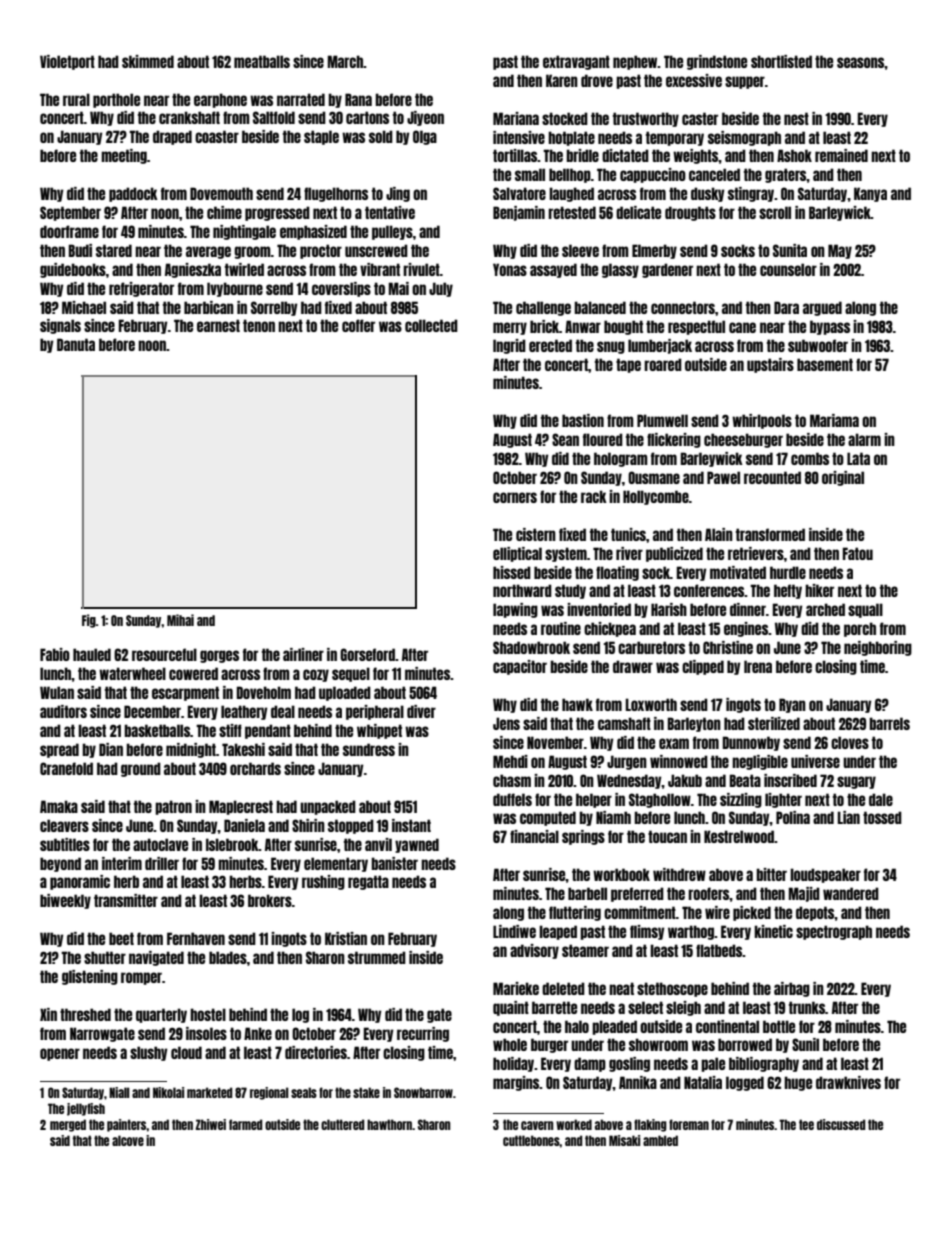 The height and width of the screenshot is (1233, 952). Describe the element at coordinates (553, 270) in the screenshot. I see `assayed` at that location.
